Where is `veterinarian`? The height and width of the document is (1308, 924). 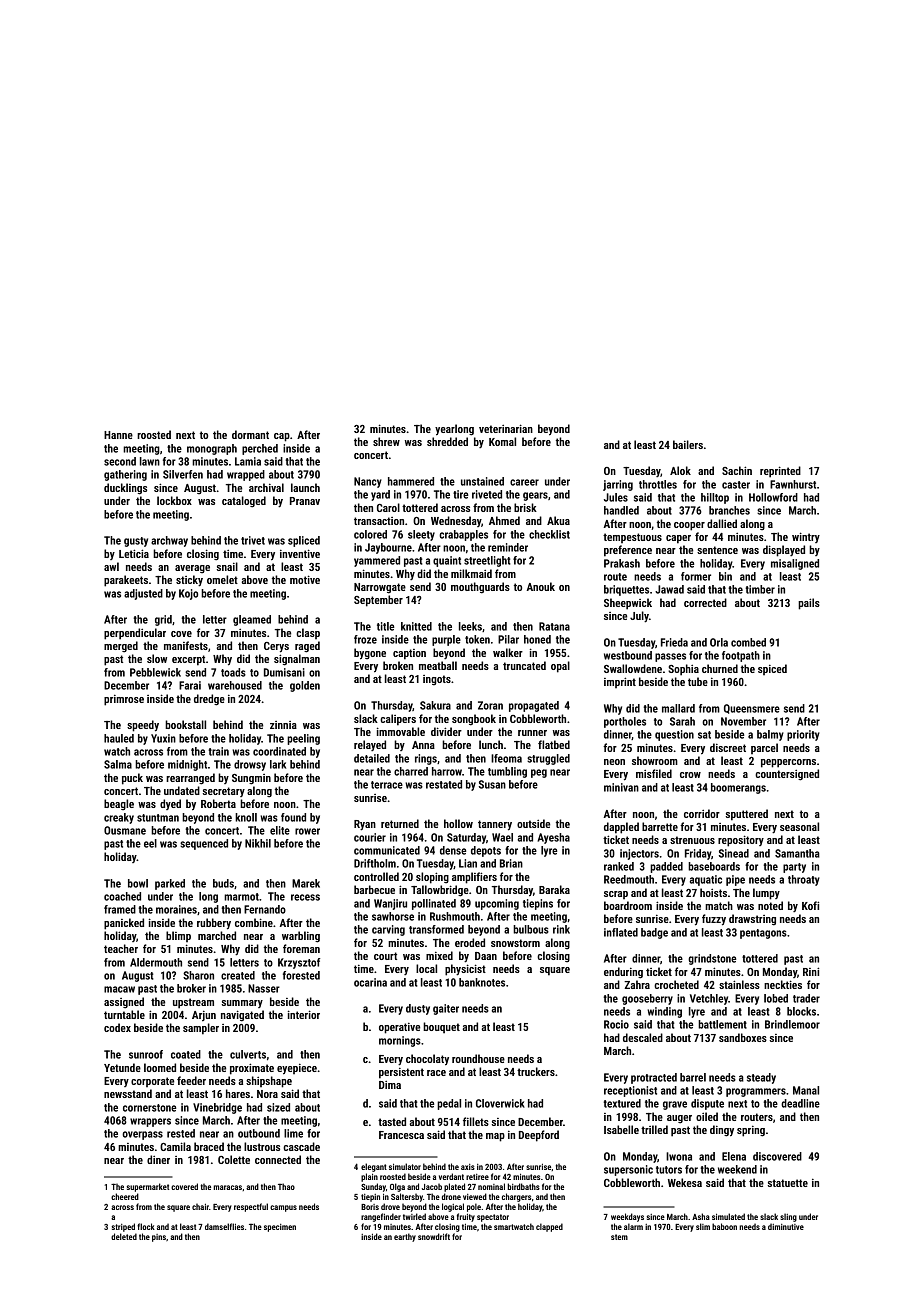 veterinarian is located at coordinates (506, 428).
